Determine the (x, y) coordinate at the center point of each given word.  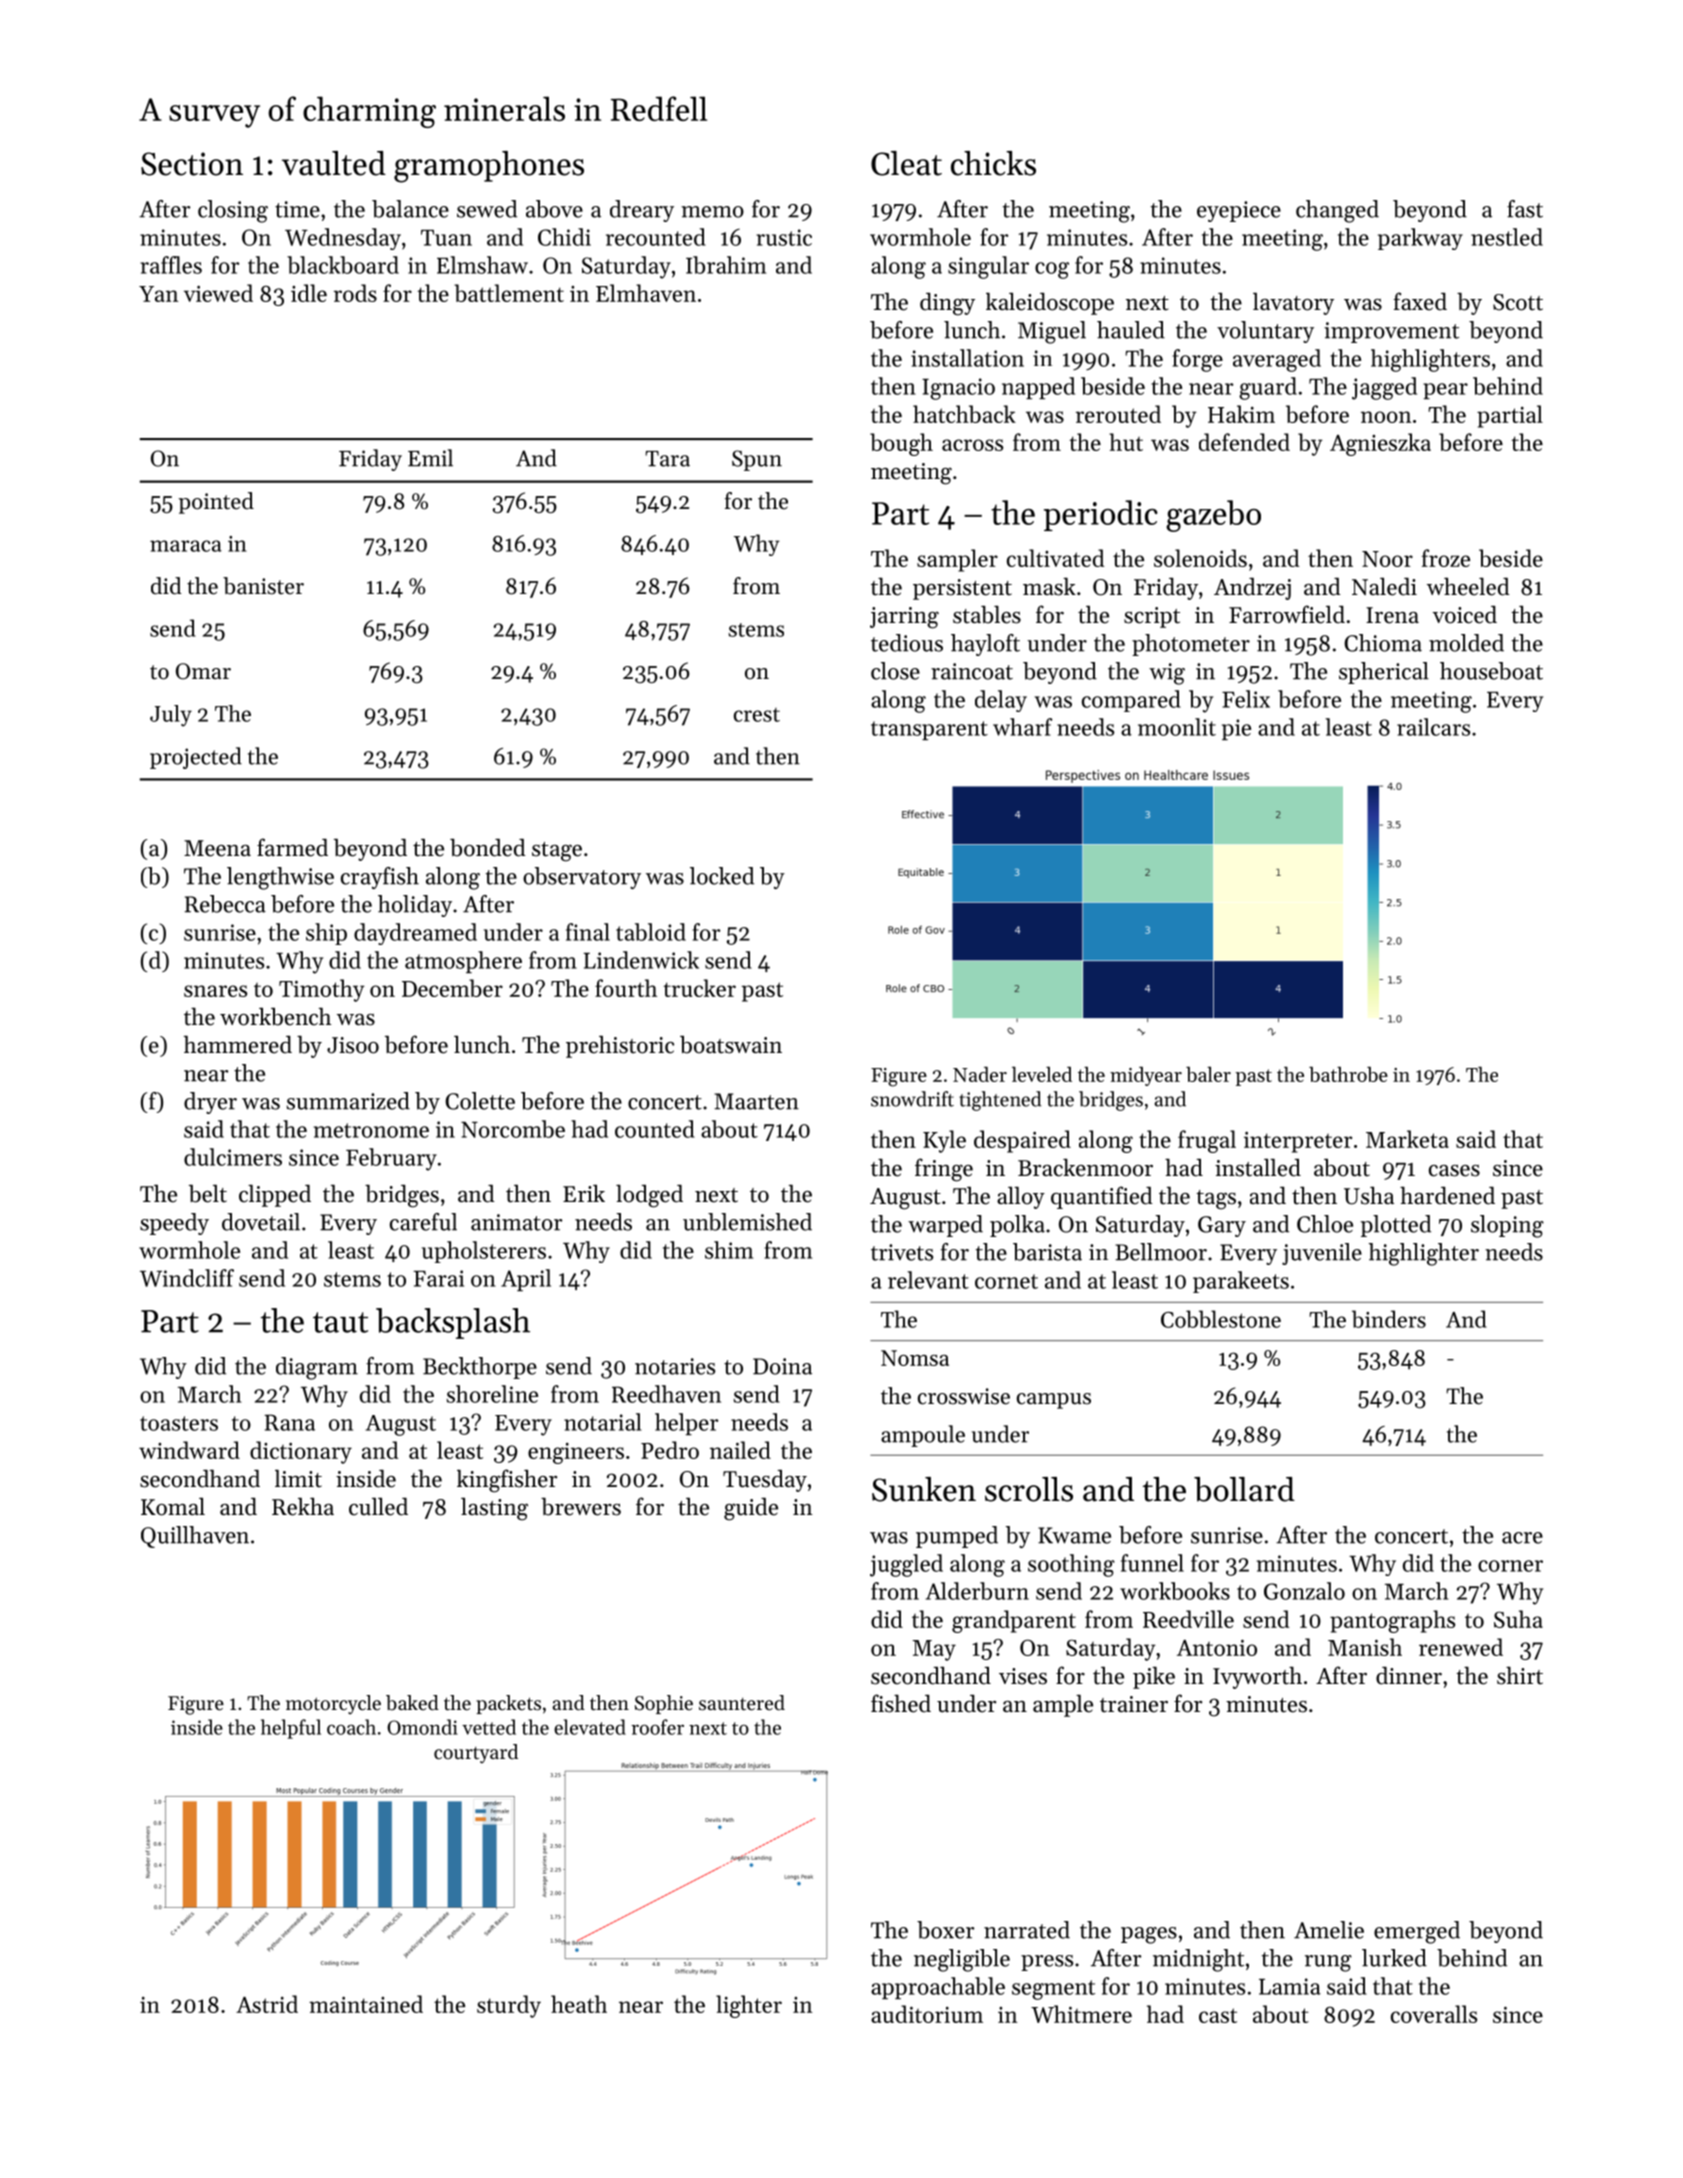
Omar (203, 671)
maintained (366, 2004)
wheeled (1468, 586)
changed (1337, 211)
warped (945, 1226)
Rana (289, 1422)
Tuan (446, 238)
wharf (1022, 727)
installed (1258, 1167)
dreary (642, 211)
